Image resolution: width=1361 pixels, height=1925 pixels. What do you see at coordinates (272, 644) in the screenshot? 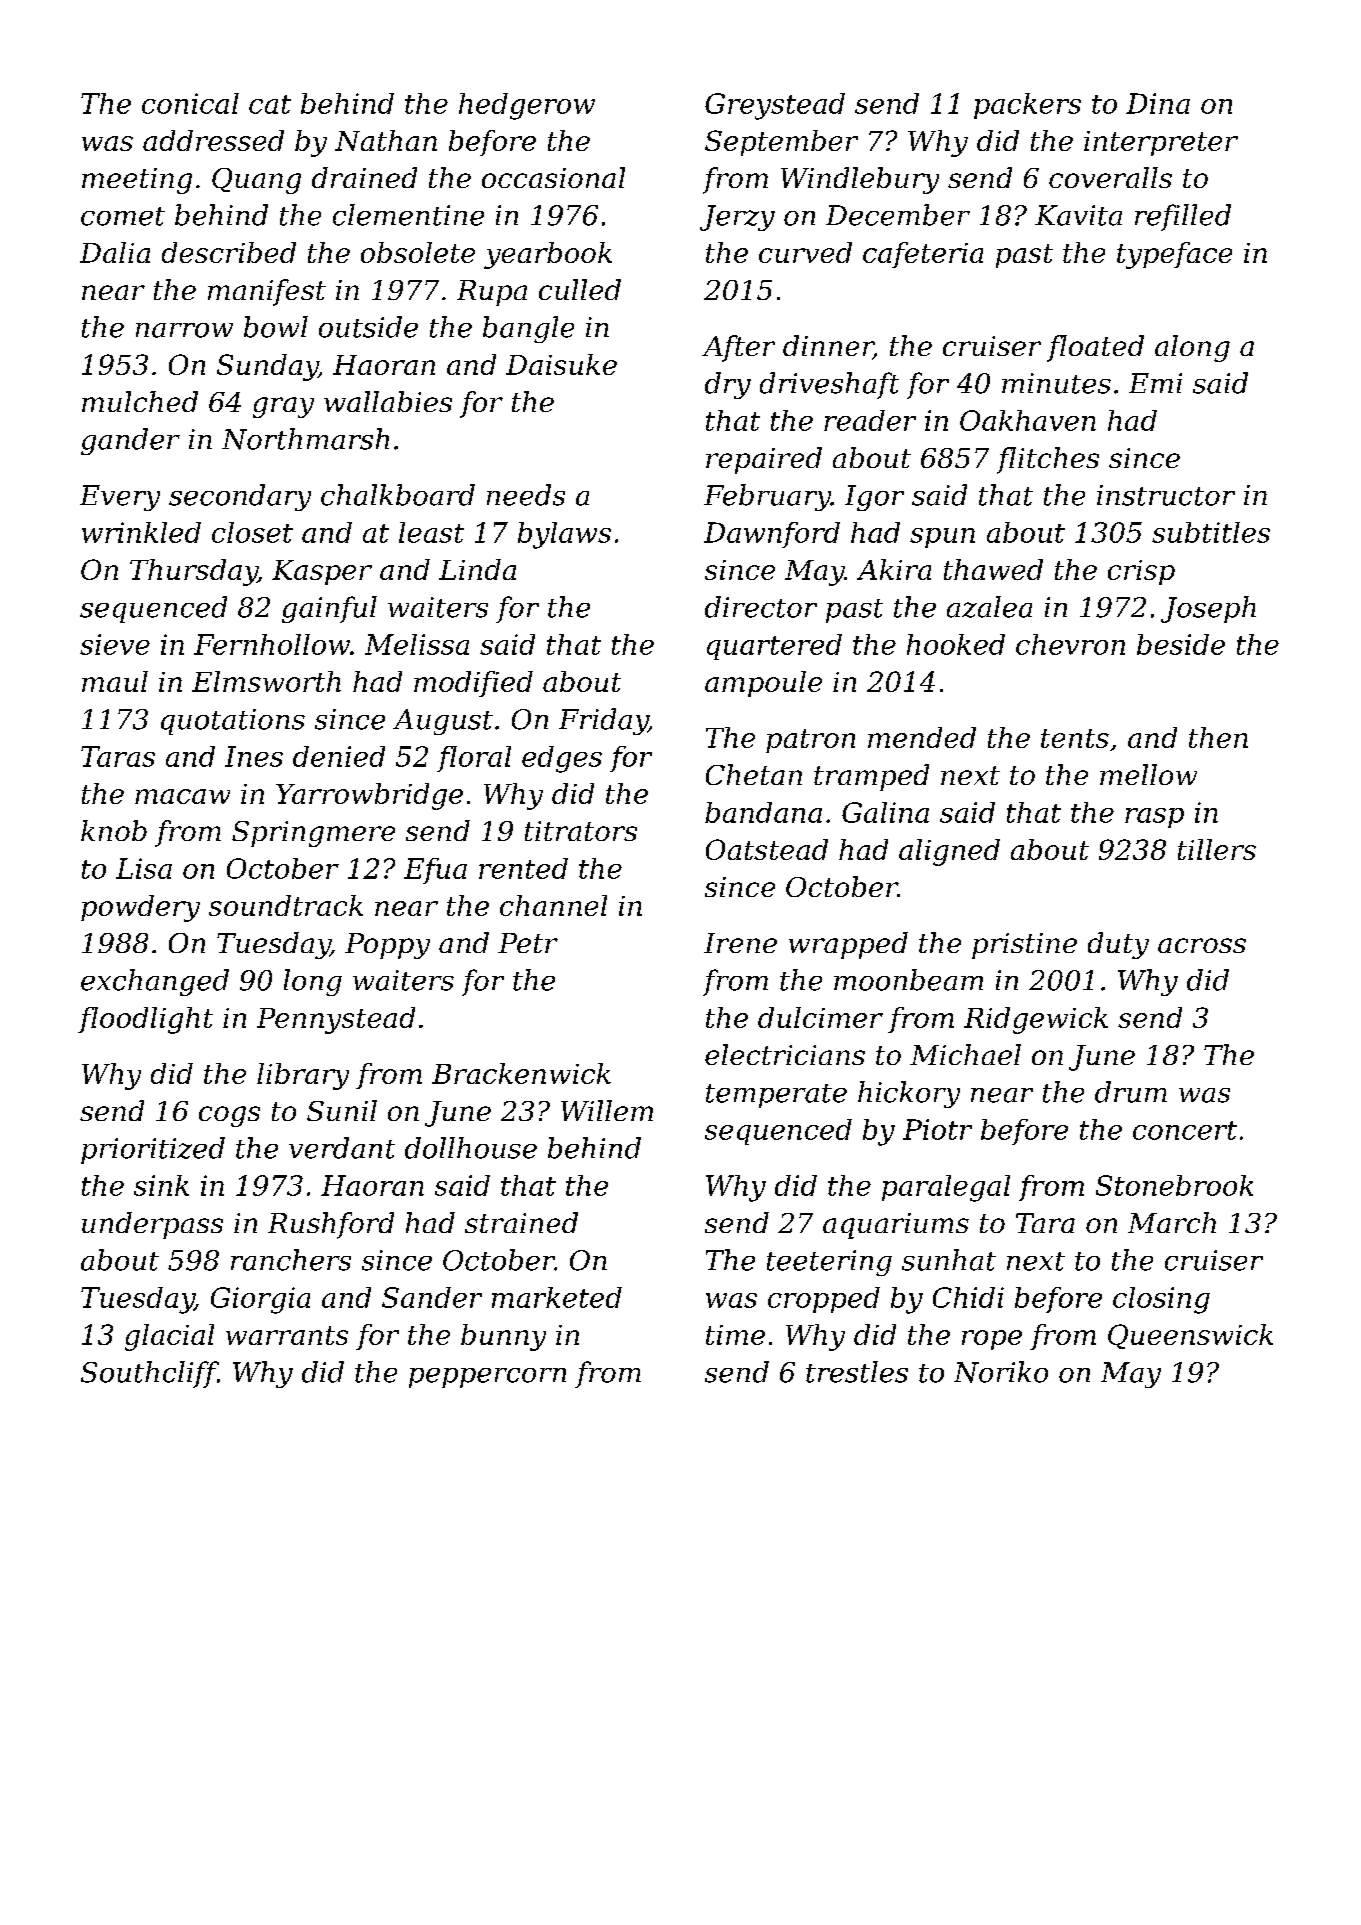
I see `Fernhollow` at bounding box center [272, 644].
